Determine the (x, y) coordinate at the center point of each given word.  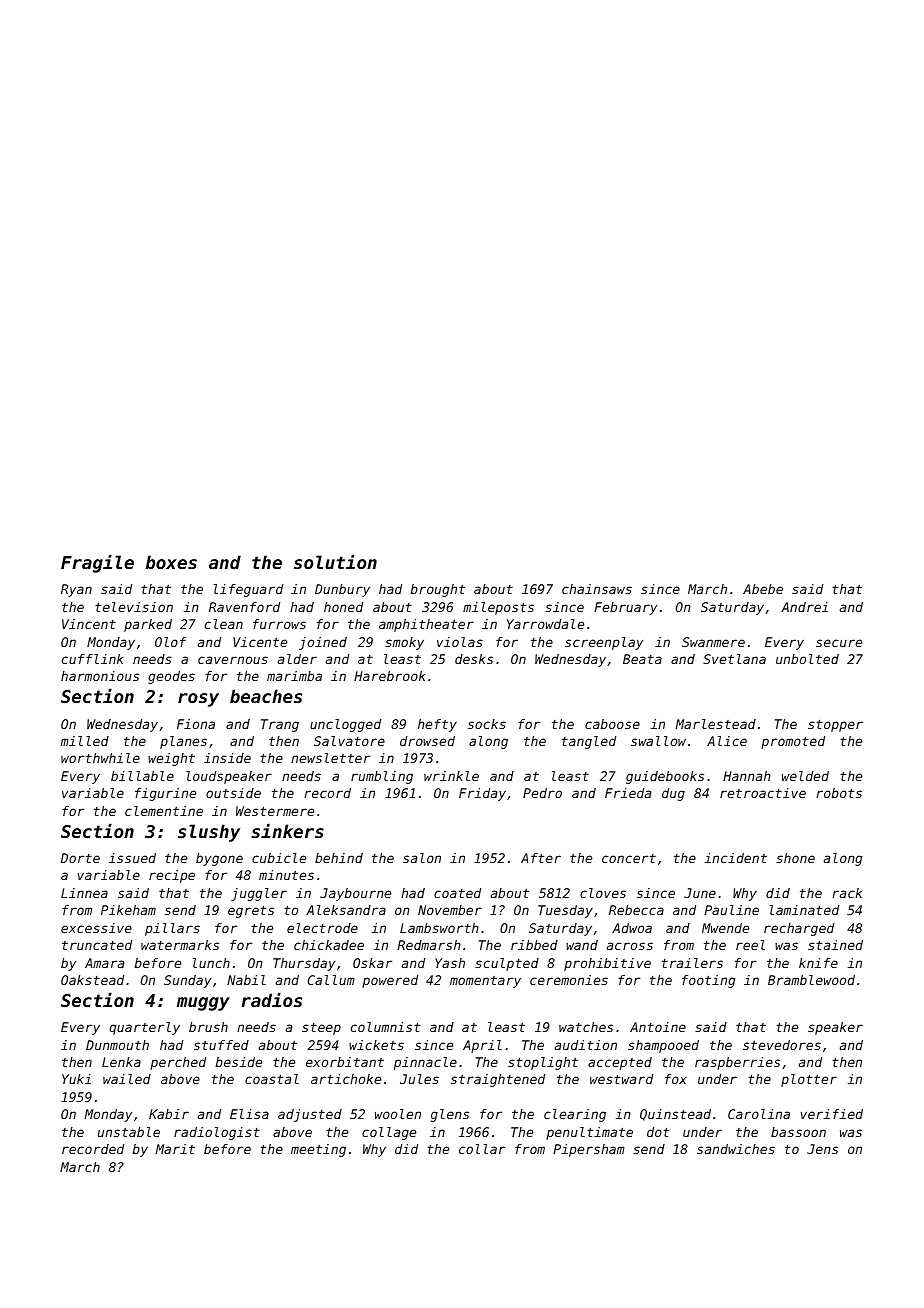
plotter (809, 1080)
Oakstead (92, 980)
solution (335, 561)
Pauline (731, 910)
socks (487, 724)
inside (227, 758)
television (134, 607)
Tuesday (565, 911)
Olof (170, 642)
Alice (727, 741)
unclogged (345, 725)
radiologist (217, 1133)
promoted (793, 742)
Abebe (763, 589)
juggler (259, 894)
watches (586, 1027)
